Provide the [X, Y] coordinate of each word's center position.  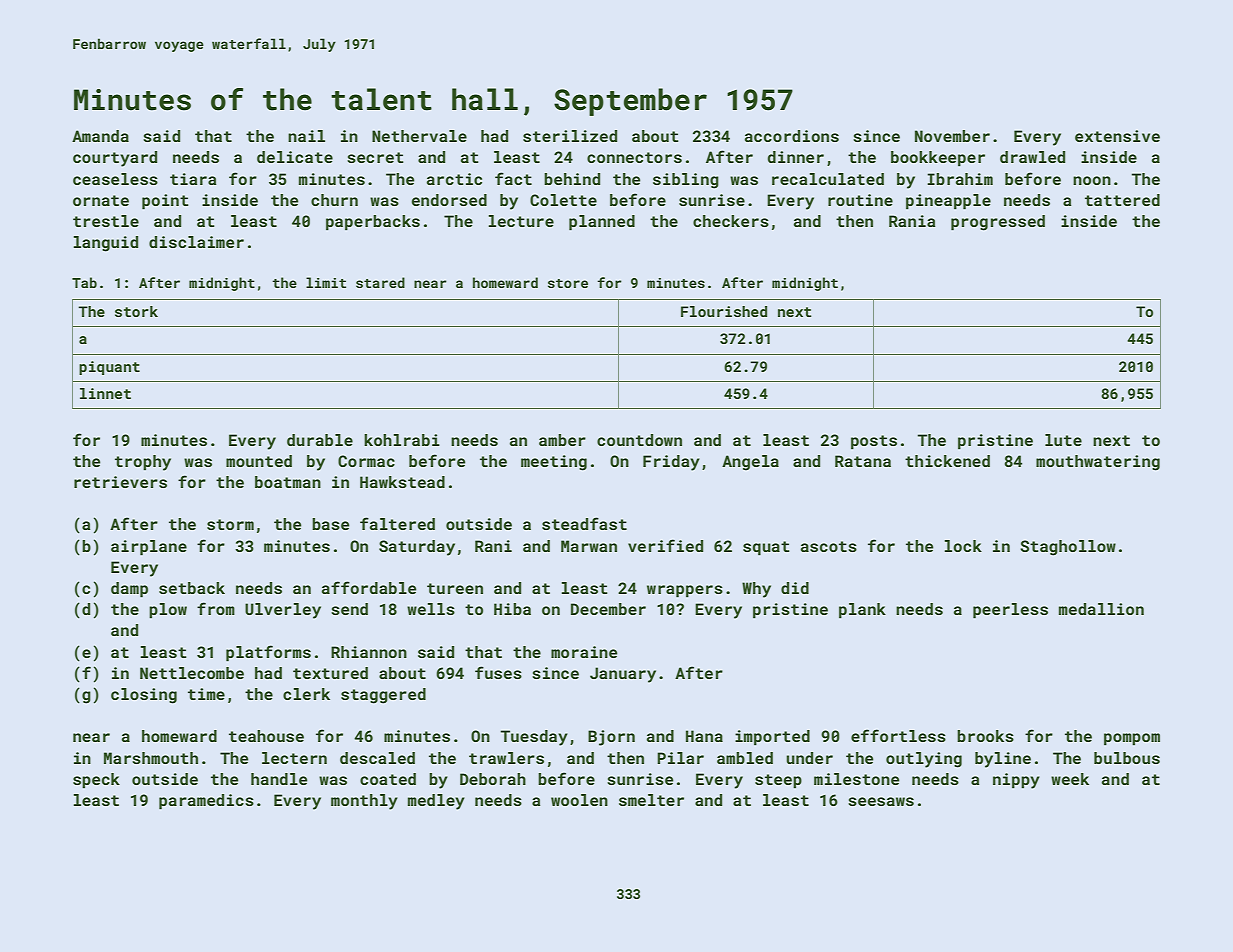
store [568, 283]
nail [306, 136]
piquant [109, 368]
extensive [1117, 136]
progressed [998, 223]
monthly [364, 802]
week [1070, 779]
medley [436, 802]
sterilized [570, 136]
